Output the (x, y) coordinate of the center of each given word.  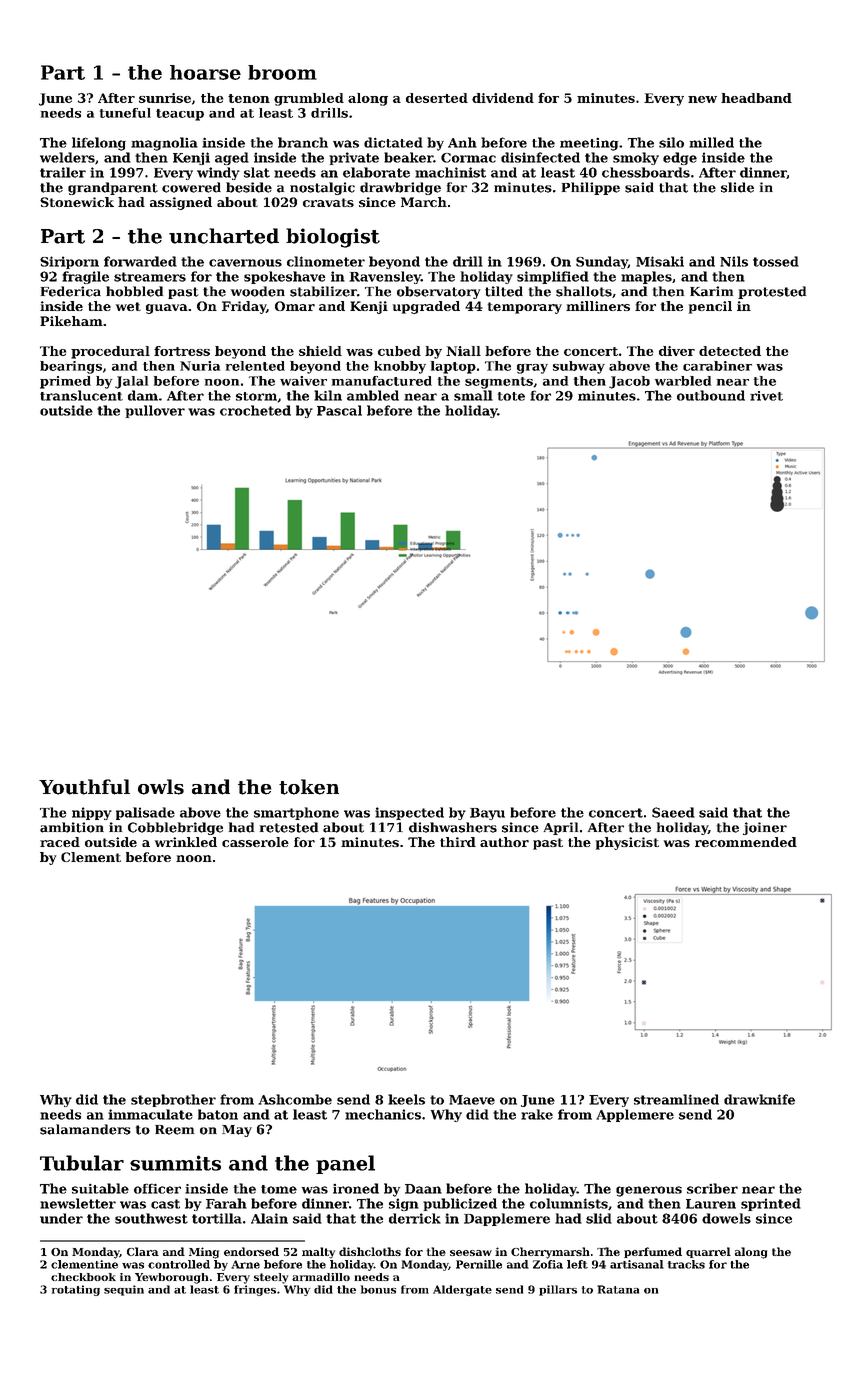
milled (711, 142)
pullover (155, 411)
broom (282, 72)
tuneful (125, 113)
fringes (255, 1290)
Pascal (339, 410)
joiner (765, 828)
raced (60, 842)
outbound (711, 395)
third (458, 842)
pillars (558, 1290)
